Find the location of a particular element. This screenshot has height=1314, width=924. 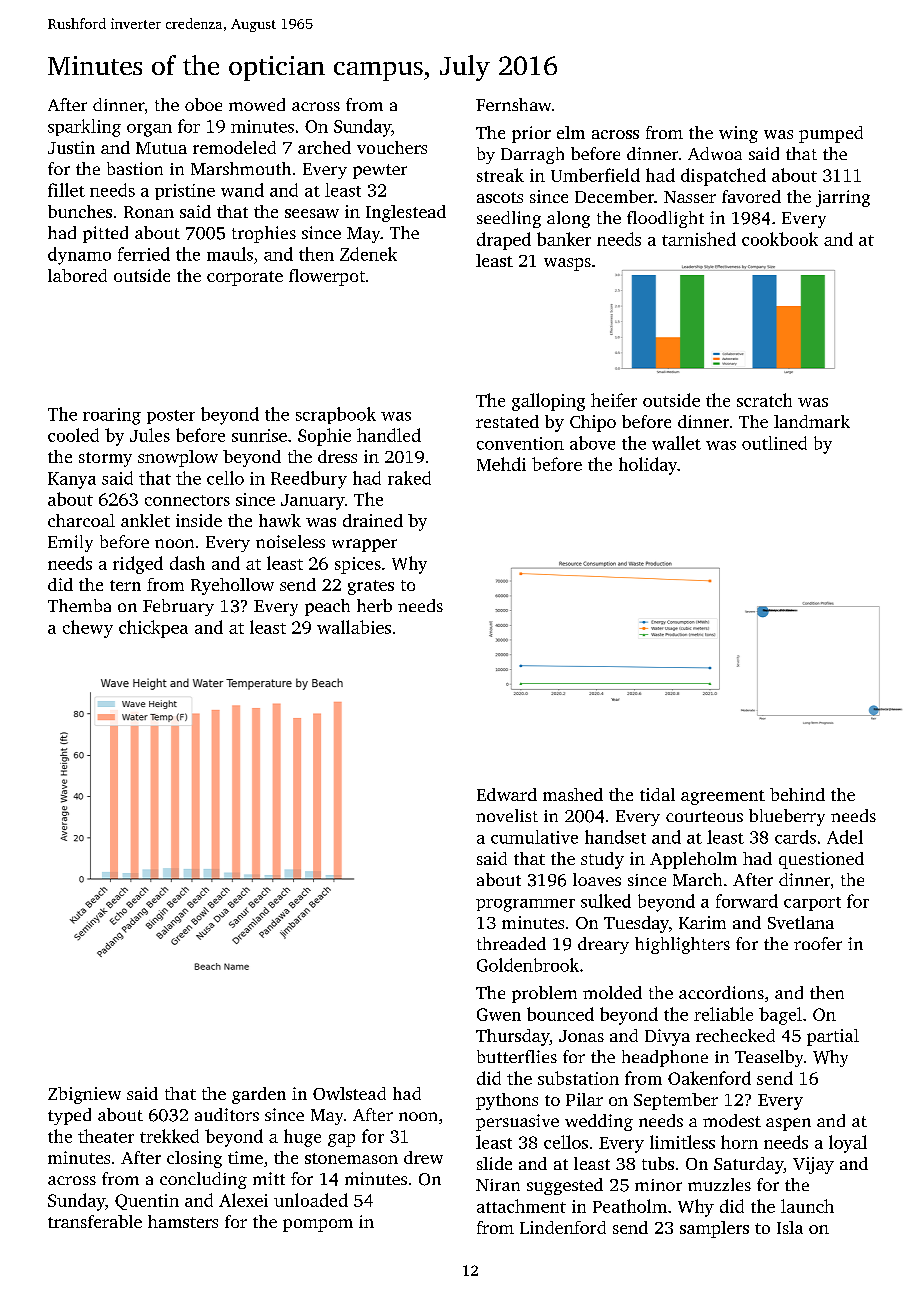

dreary is located at coordinates (603, 945).
